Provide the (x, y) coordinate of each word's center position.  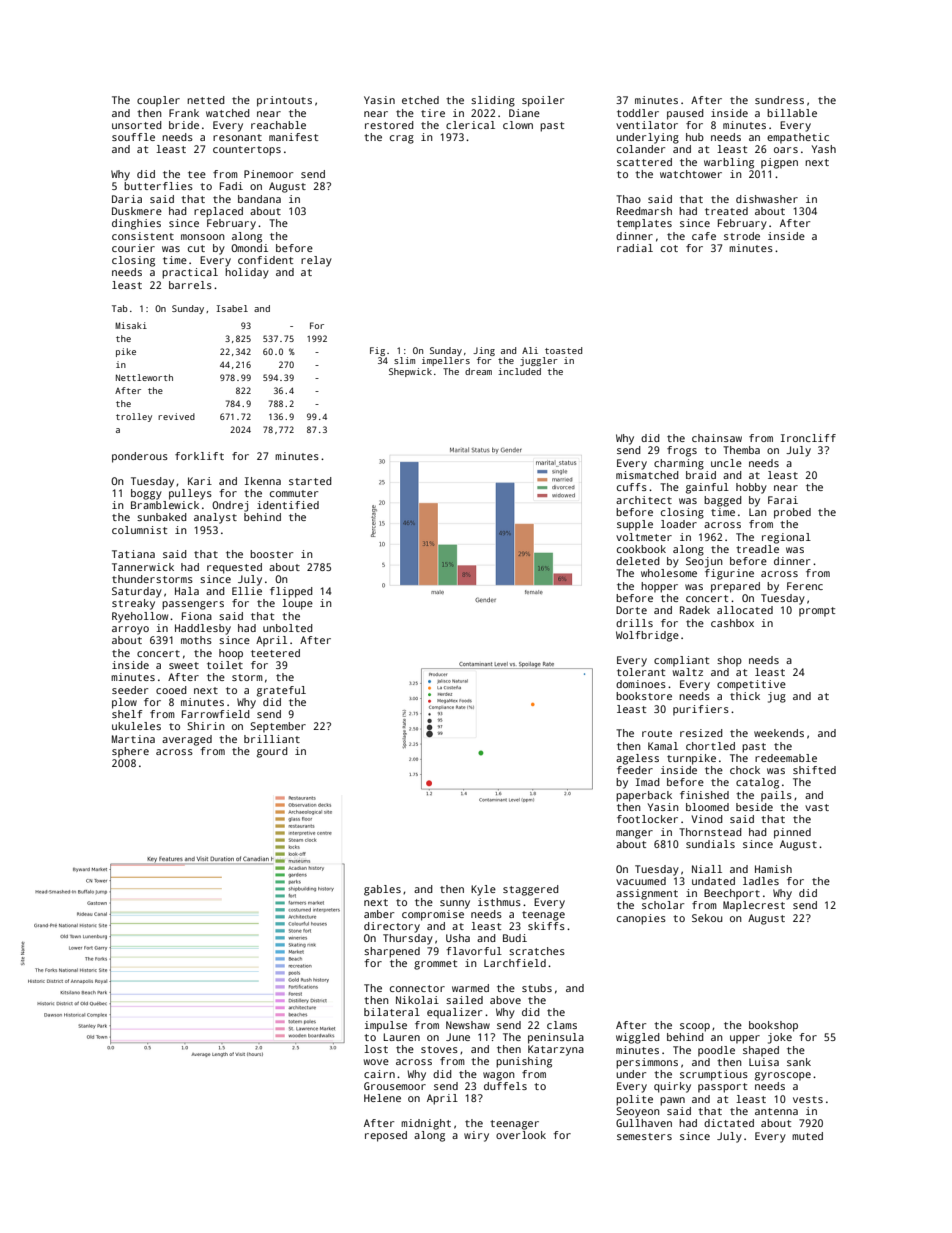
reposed (386, 1136)
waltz (688, 672)
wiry (476, 1136)
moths (196, 640)
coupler (158, 101)
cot (669, 248)
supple (635, 525)
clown (518, 125)
